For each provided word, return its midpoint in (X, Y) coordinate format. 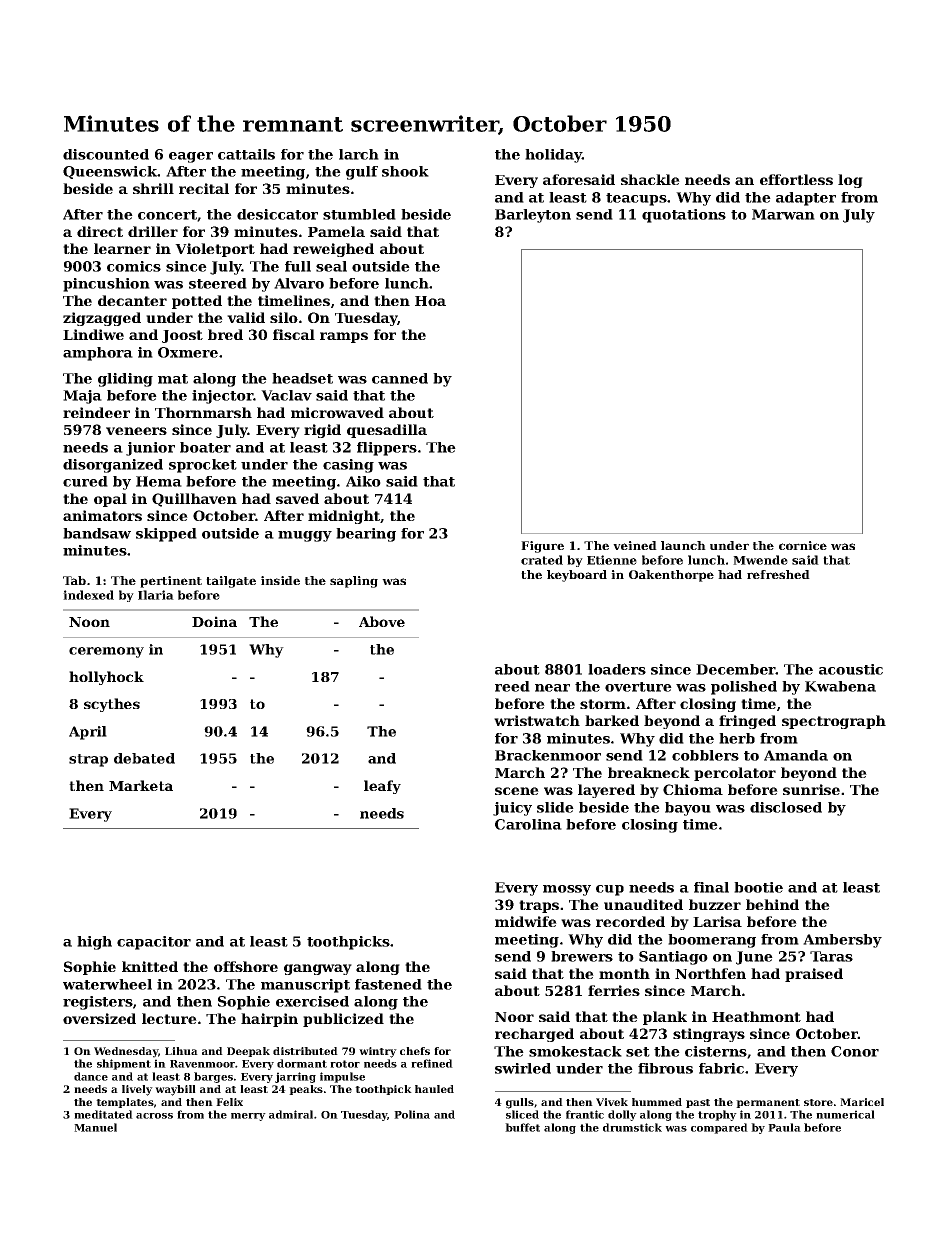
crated (542, 560)
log (850, 181)
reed (512, 686)
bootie (758, 887)
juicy (512, 809)
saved (297, 498)
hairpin (269, 1020)
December (736, 669)
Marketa (141, 785)
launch (683, 545)
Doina (214, 621)
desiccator (277, 214)
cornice (803, 545)
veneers (136, 431)
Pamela (336, 231)
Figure (542, 547)
